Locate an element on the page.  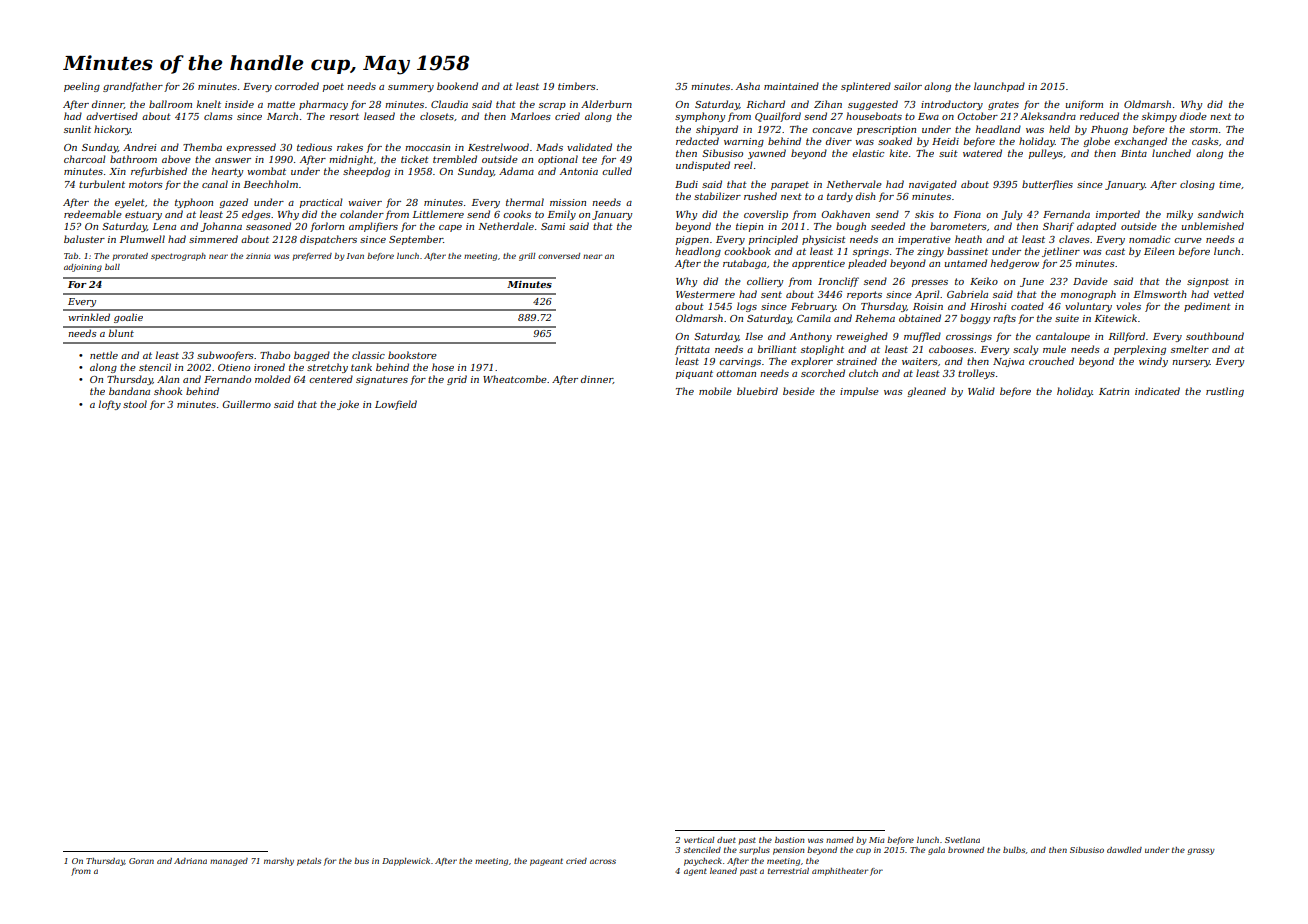
gazed is located at coordinates (233, 203).
